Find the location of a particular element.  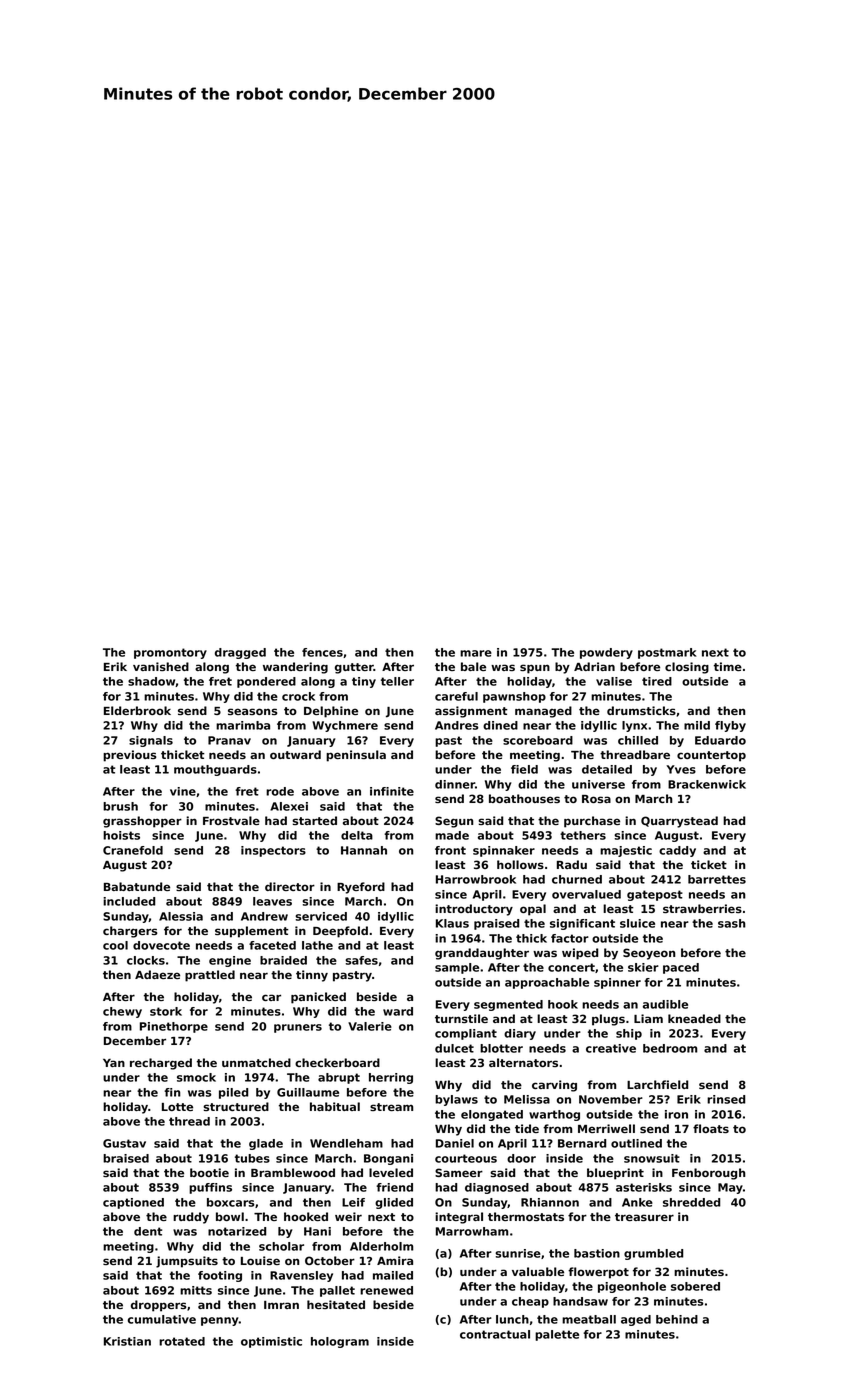

boxcars is located at coordinates (231, 1202).
